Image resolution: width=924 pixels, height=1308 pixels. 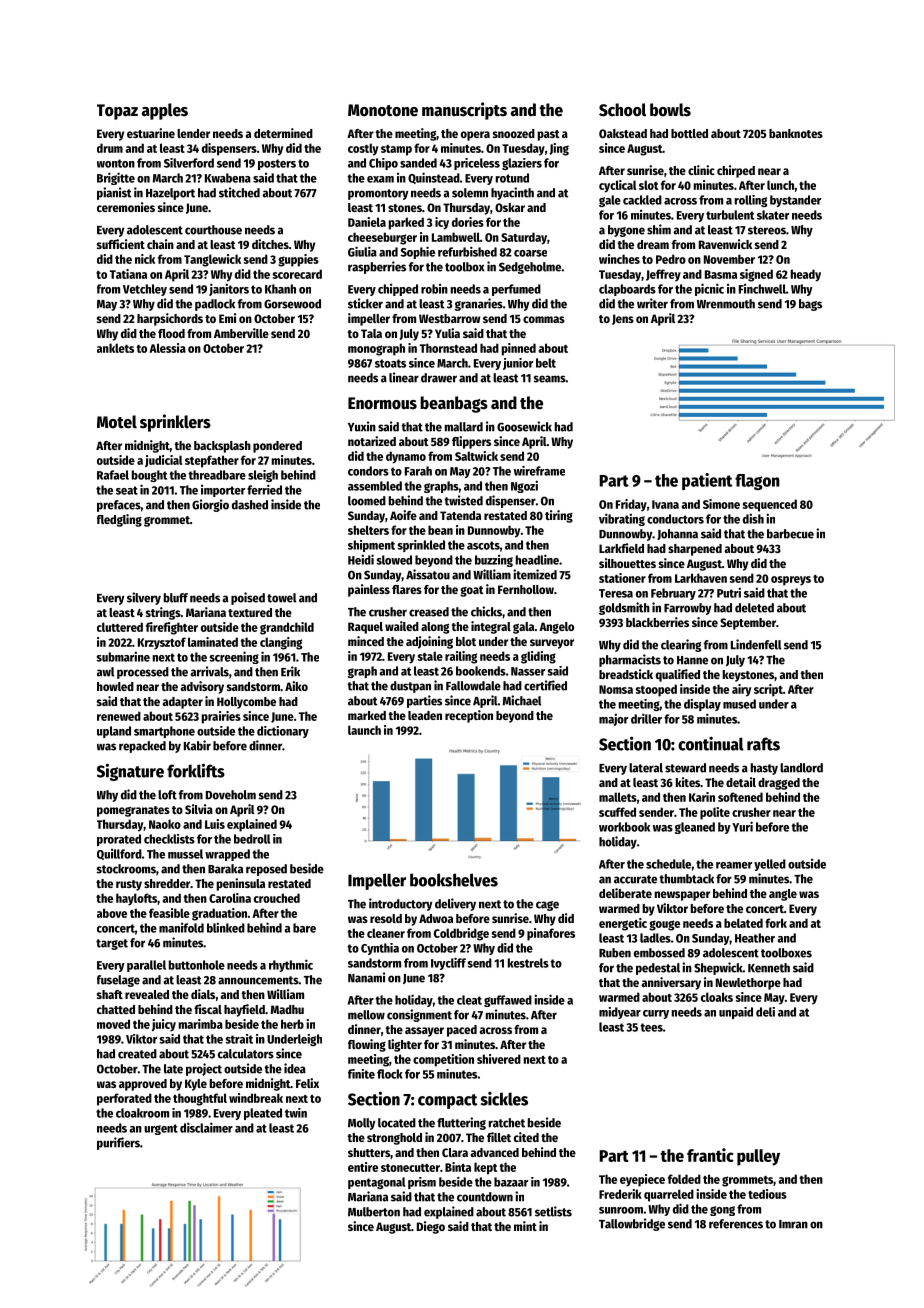 What do you see at coordinates (483, 545) in the screenshot?
I see `ascots` at bounding box center [483, 545].
